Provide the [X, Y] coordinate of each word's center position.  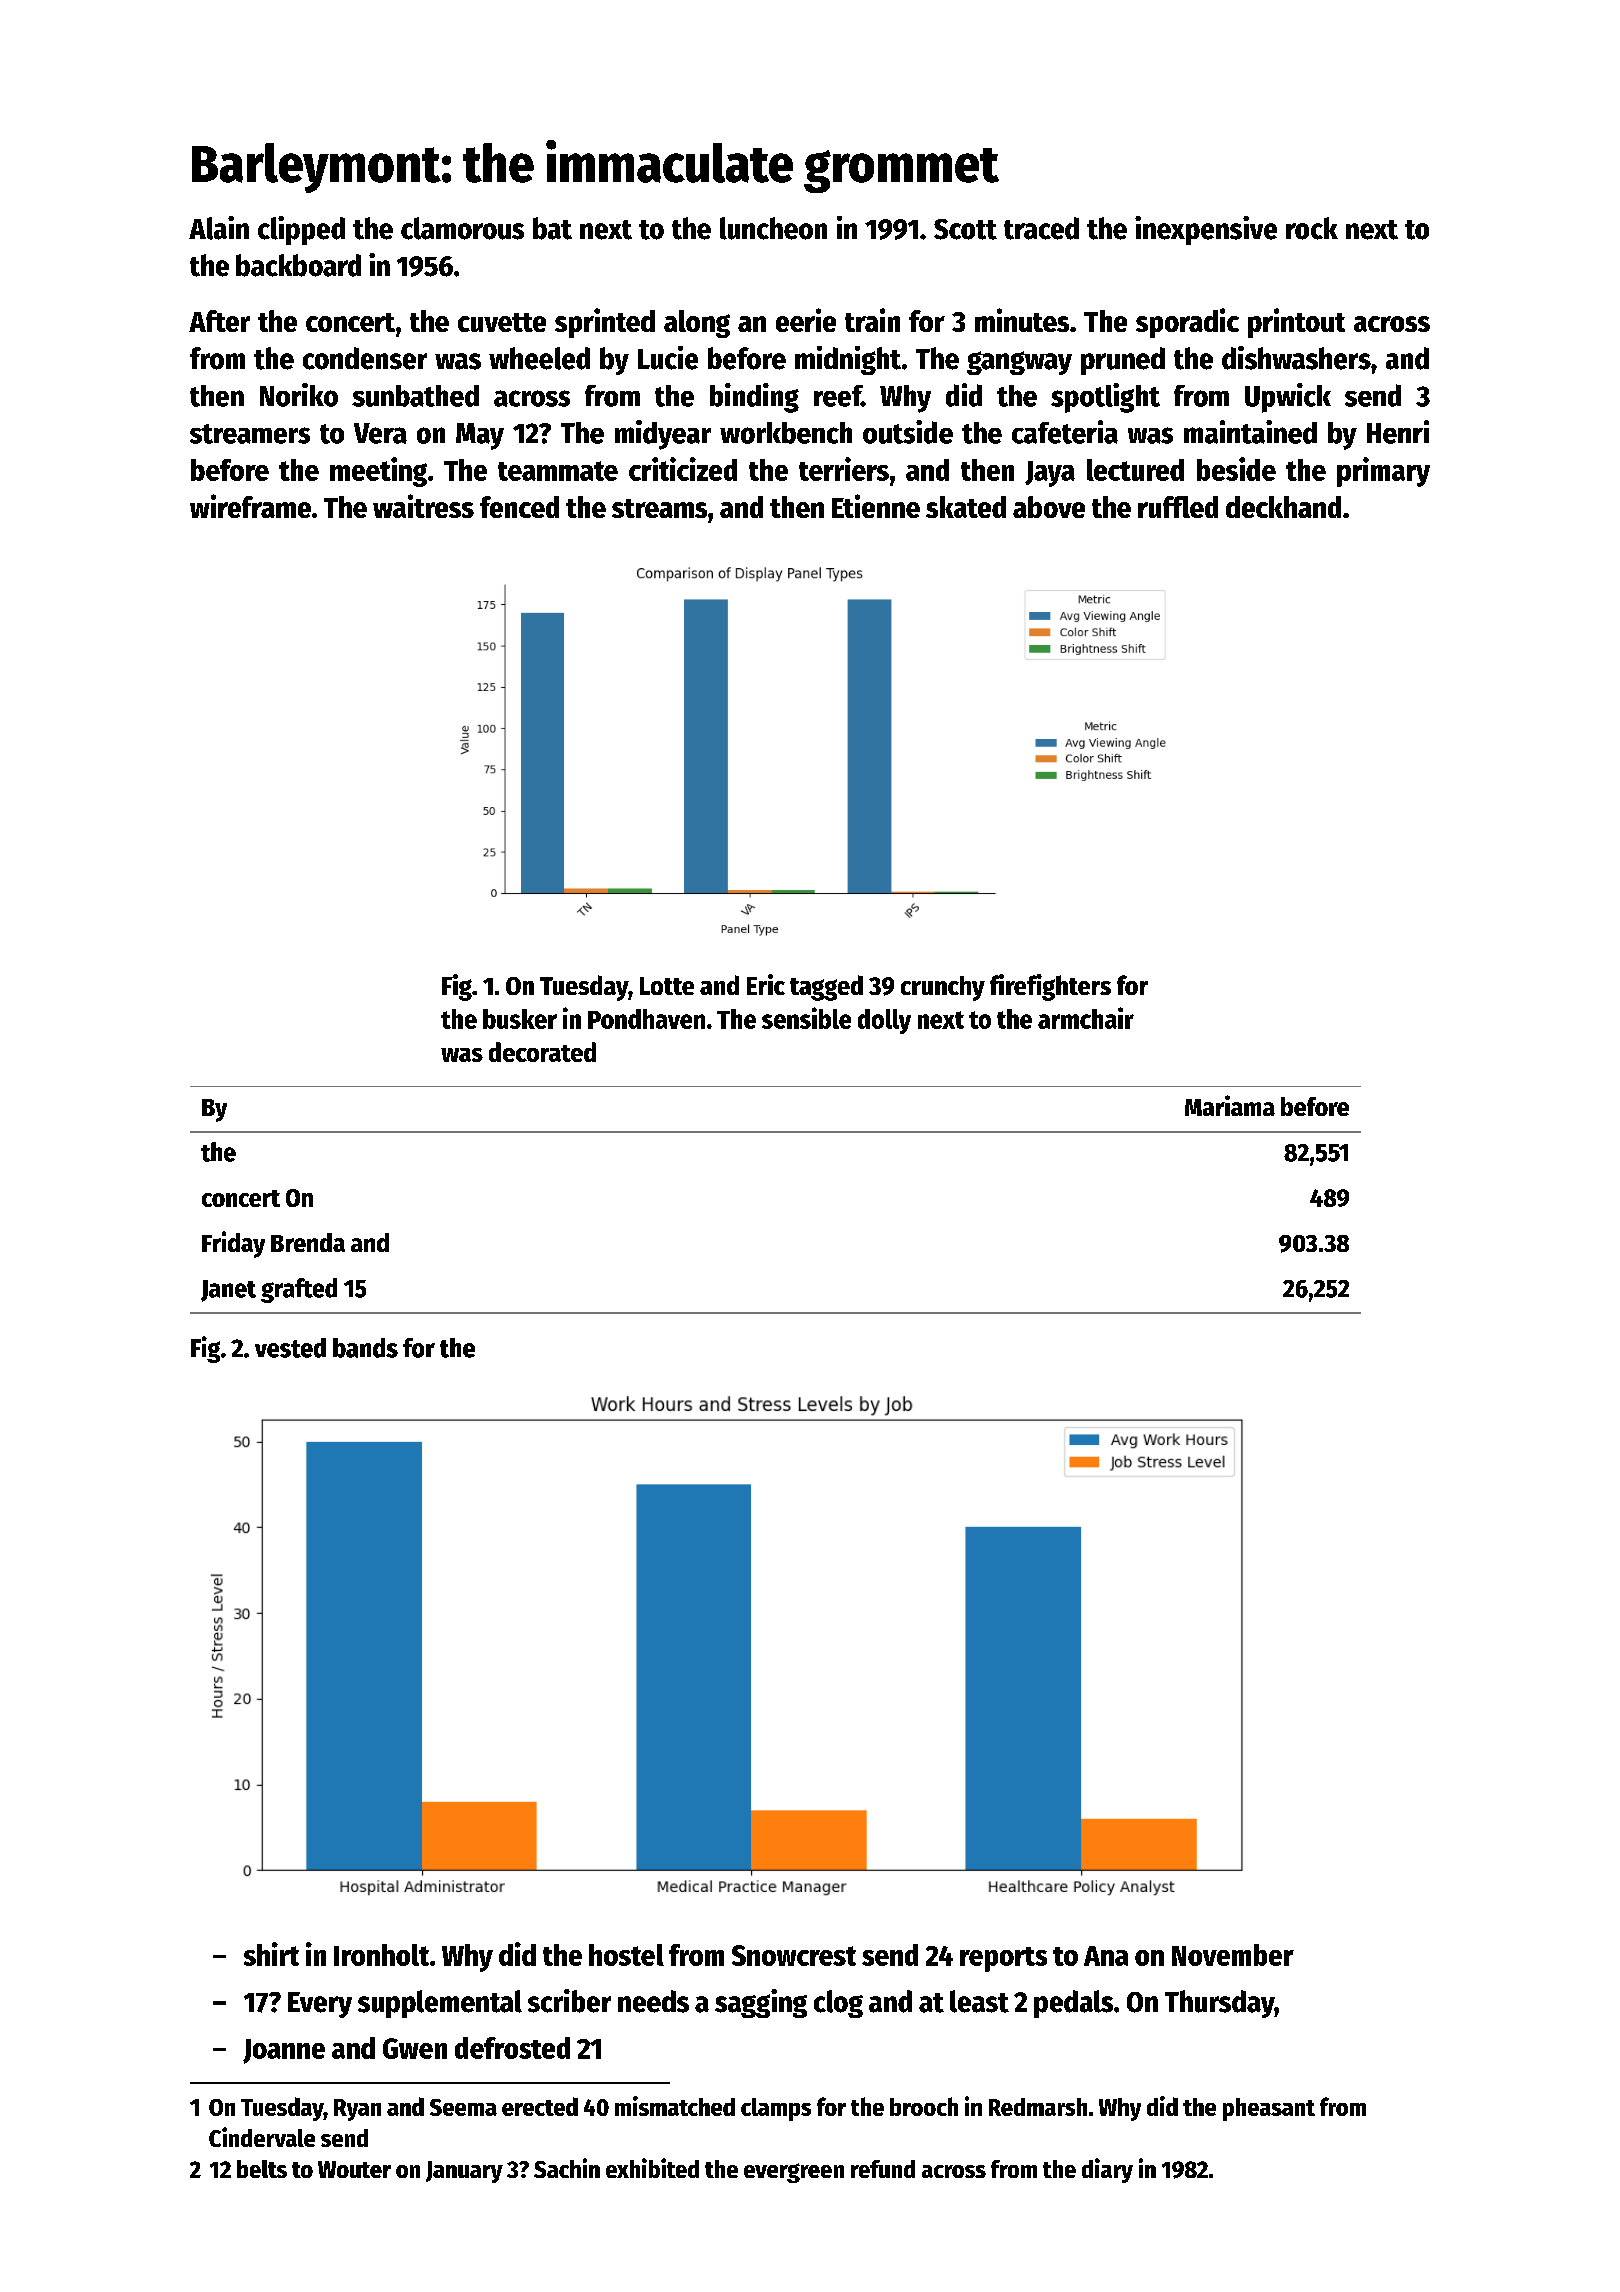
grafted [299, 1290]
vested [290, 1348]
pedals [1073, 2004]
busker [520, 1019]
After [219, 321]
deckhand [1283, 507]
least [979, 2001]
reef [838, 396]
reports [1003, 1959]
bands [365, 1348]
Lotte [667, 986]
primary [1383, 472]
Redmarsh [1038, 2107]
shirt [271, 1954]
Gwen [415, 2048]
